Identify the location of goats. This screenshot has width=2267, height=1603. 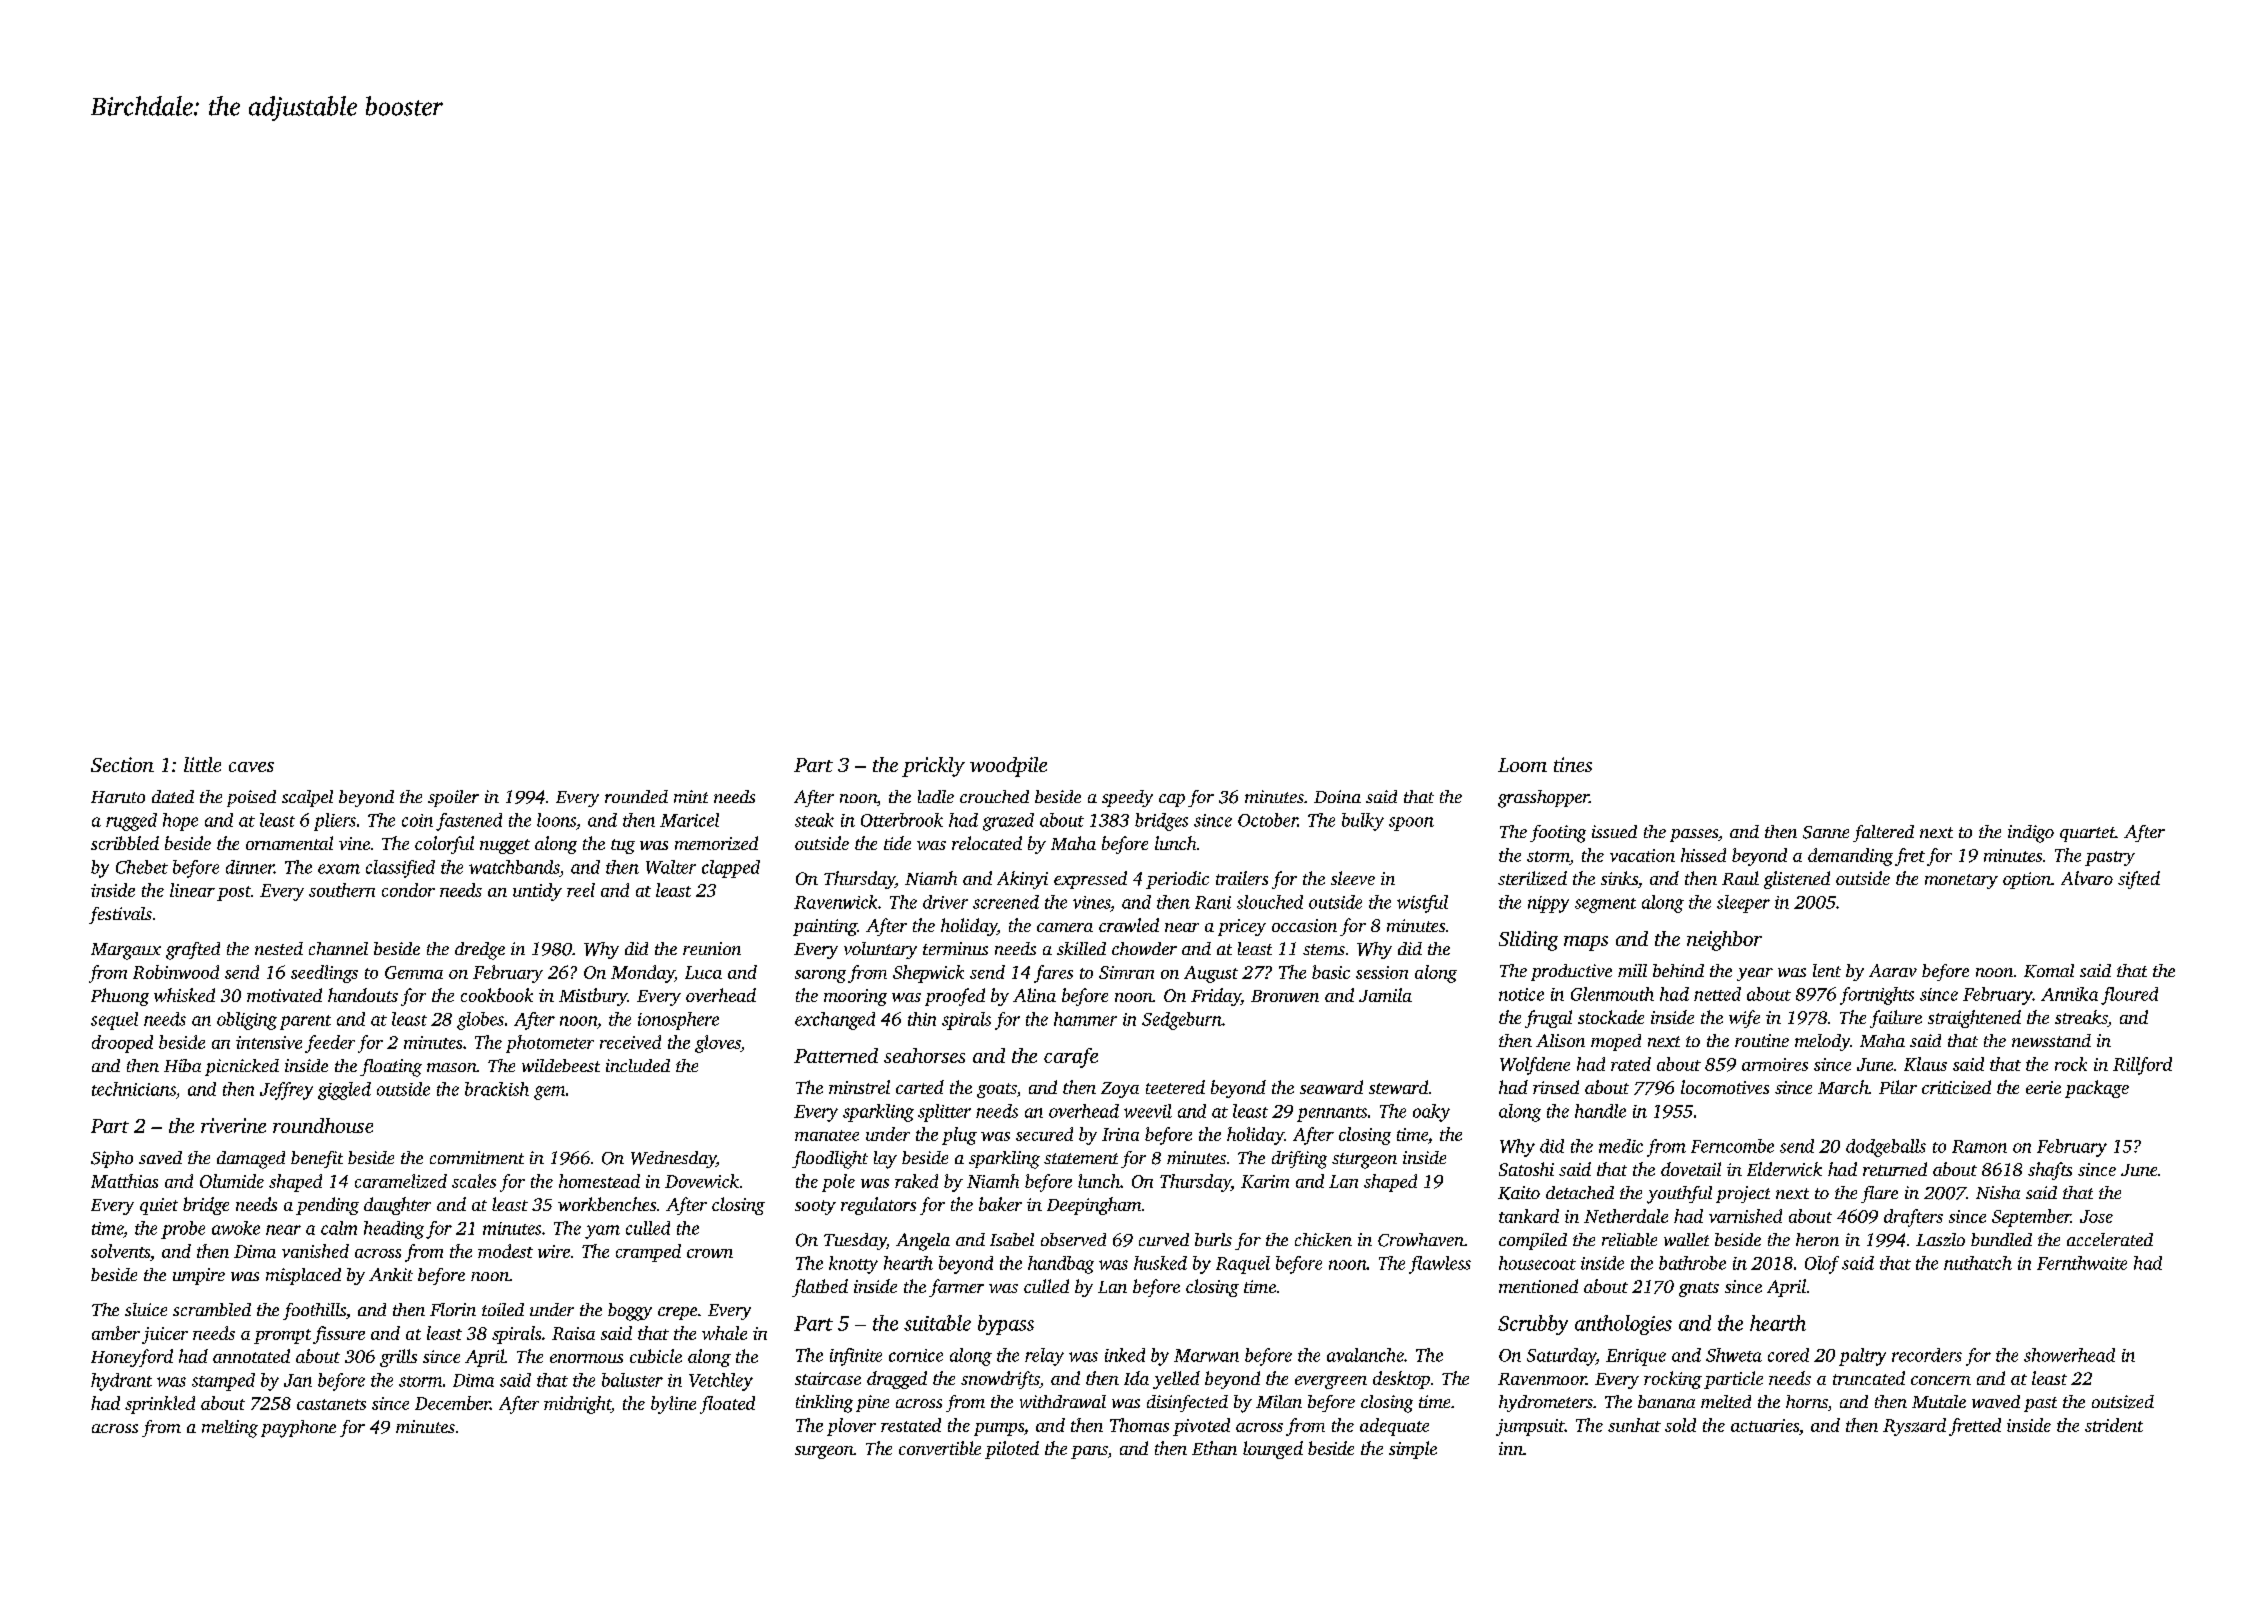
(997, 1090).
